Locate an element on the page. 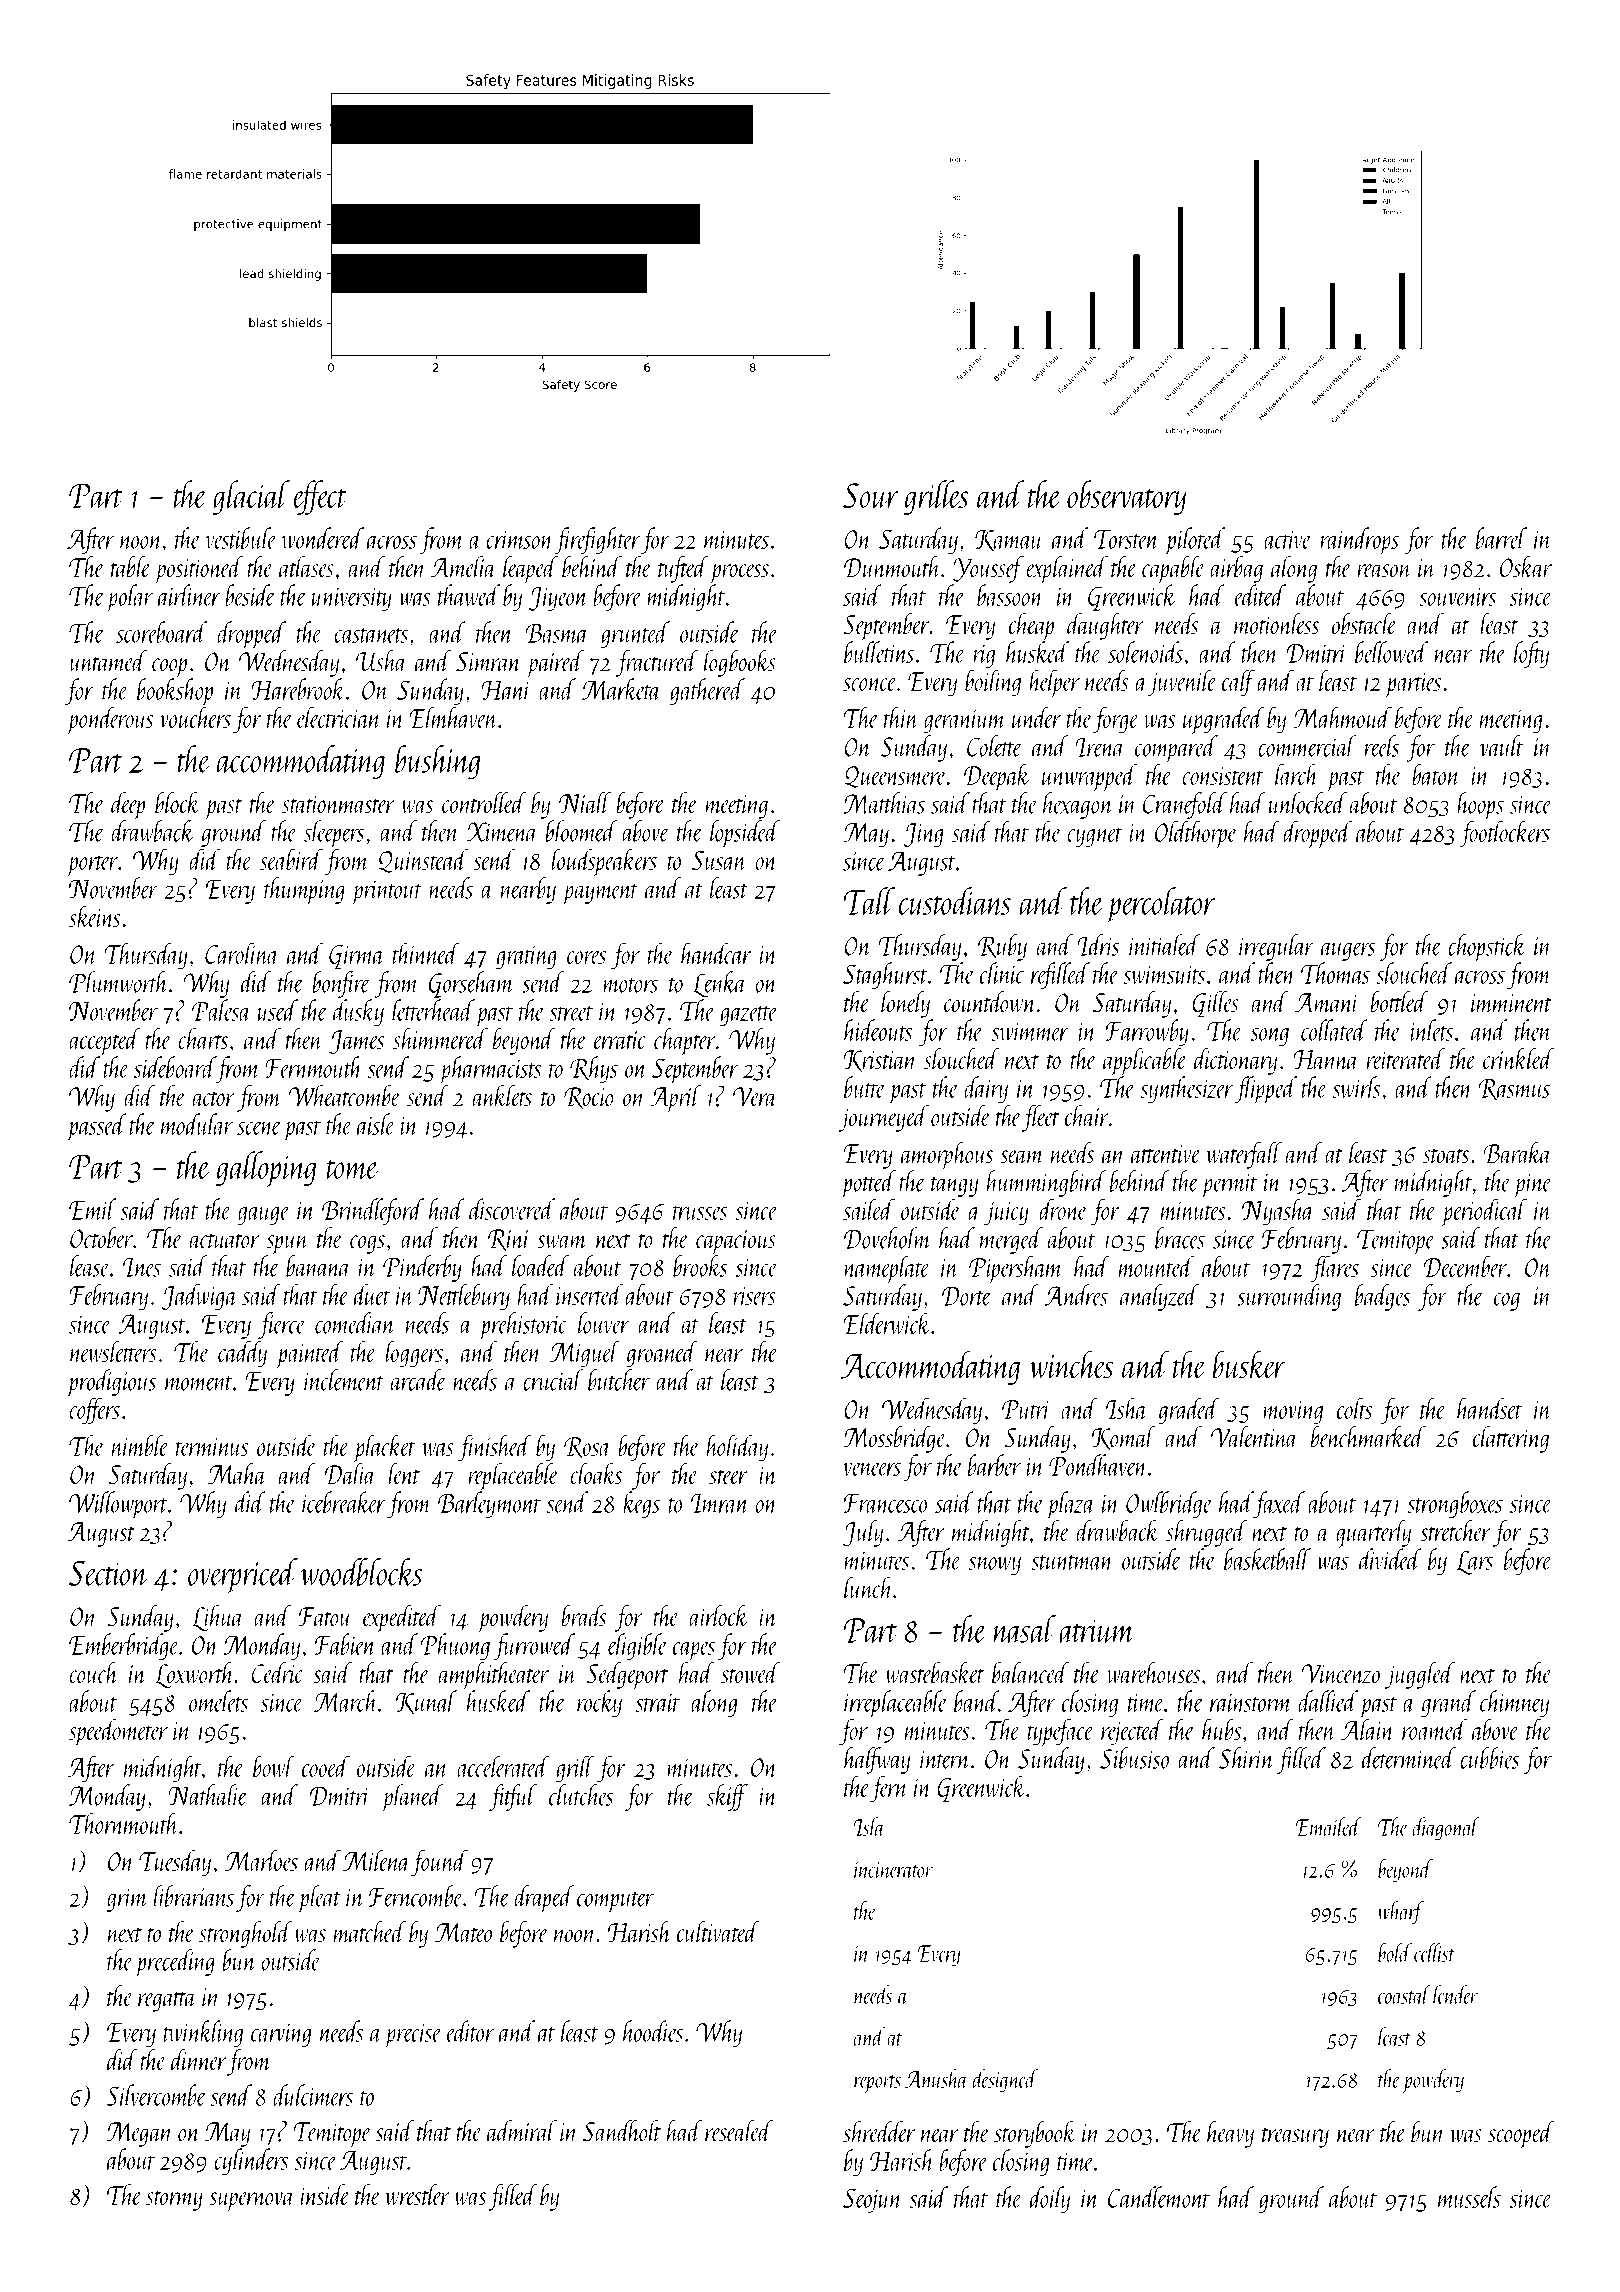  scene is located at coordinates (259, 1128).
